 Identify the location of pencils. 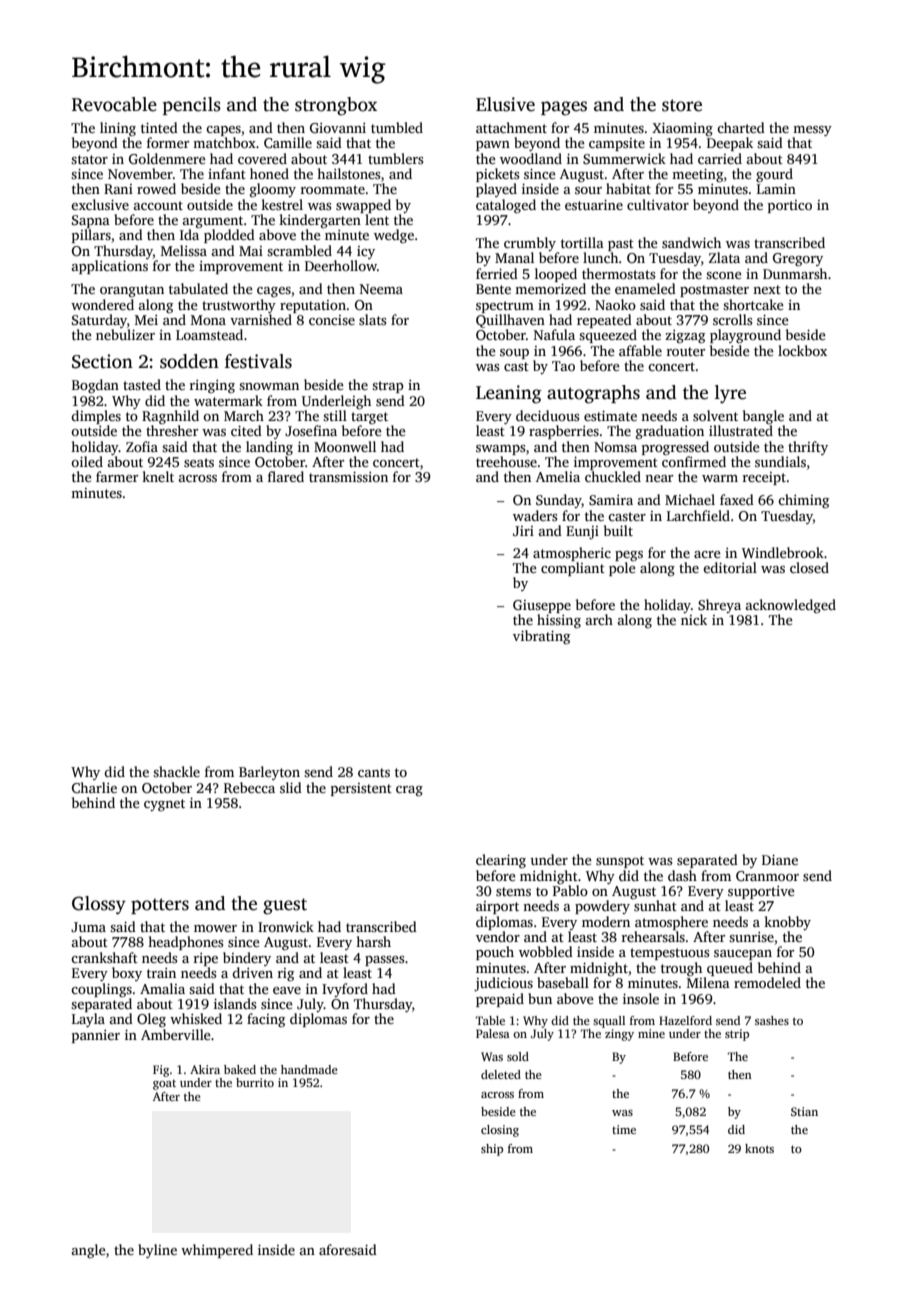
(192, 106).
